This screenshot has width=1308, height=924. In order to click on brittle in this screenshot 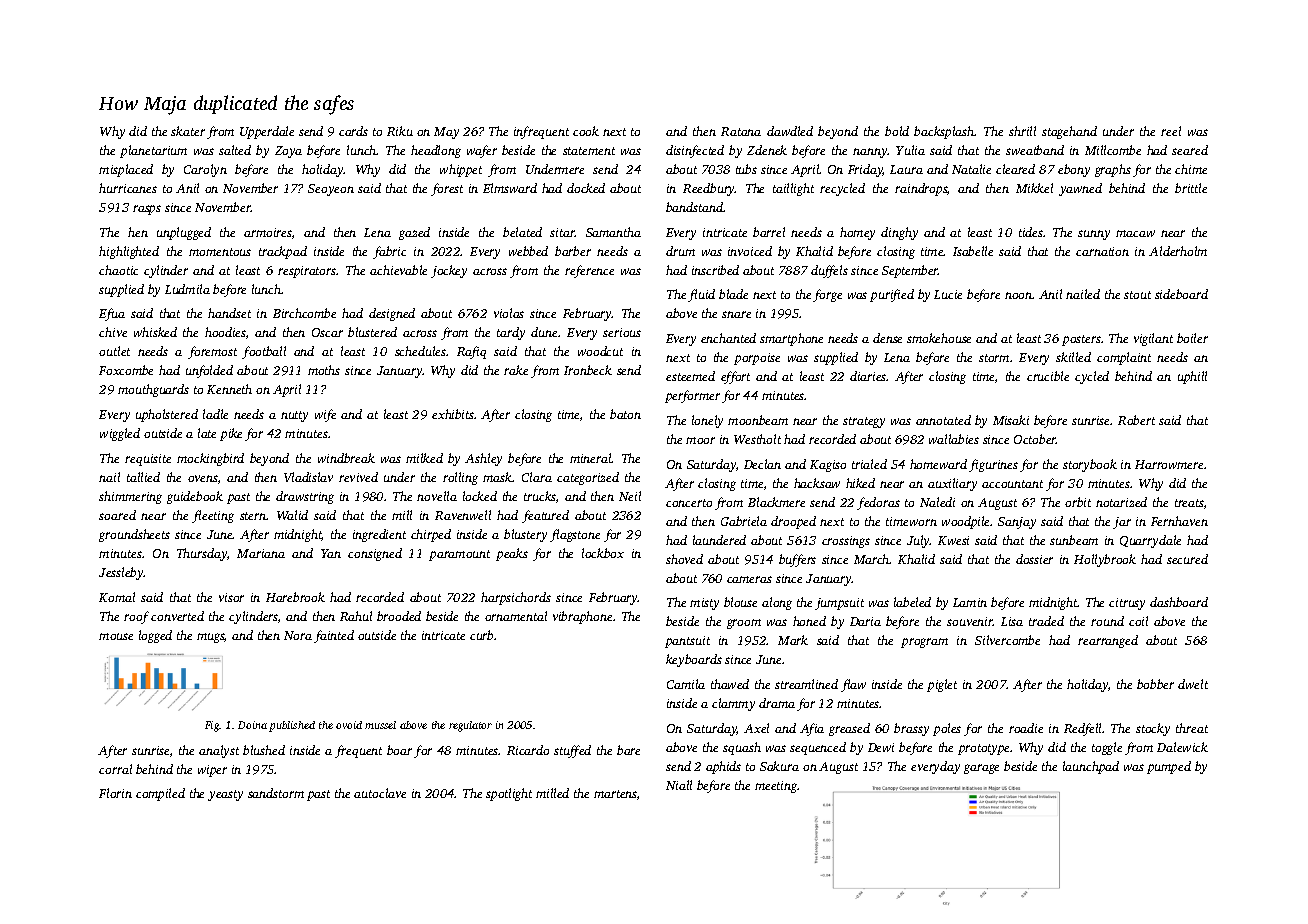, I will do `click(1191, 188)`.
